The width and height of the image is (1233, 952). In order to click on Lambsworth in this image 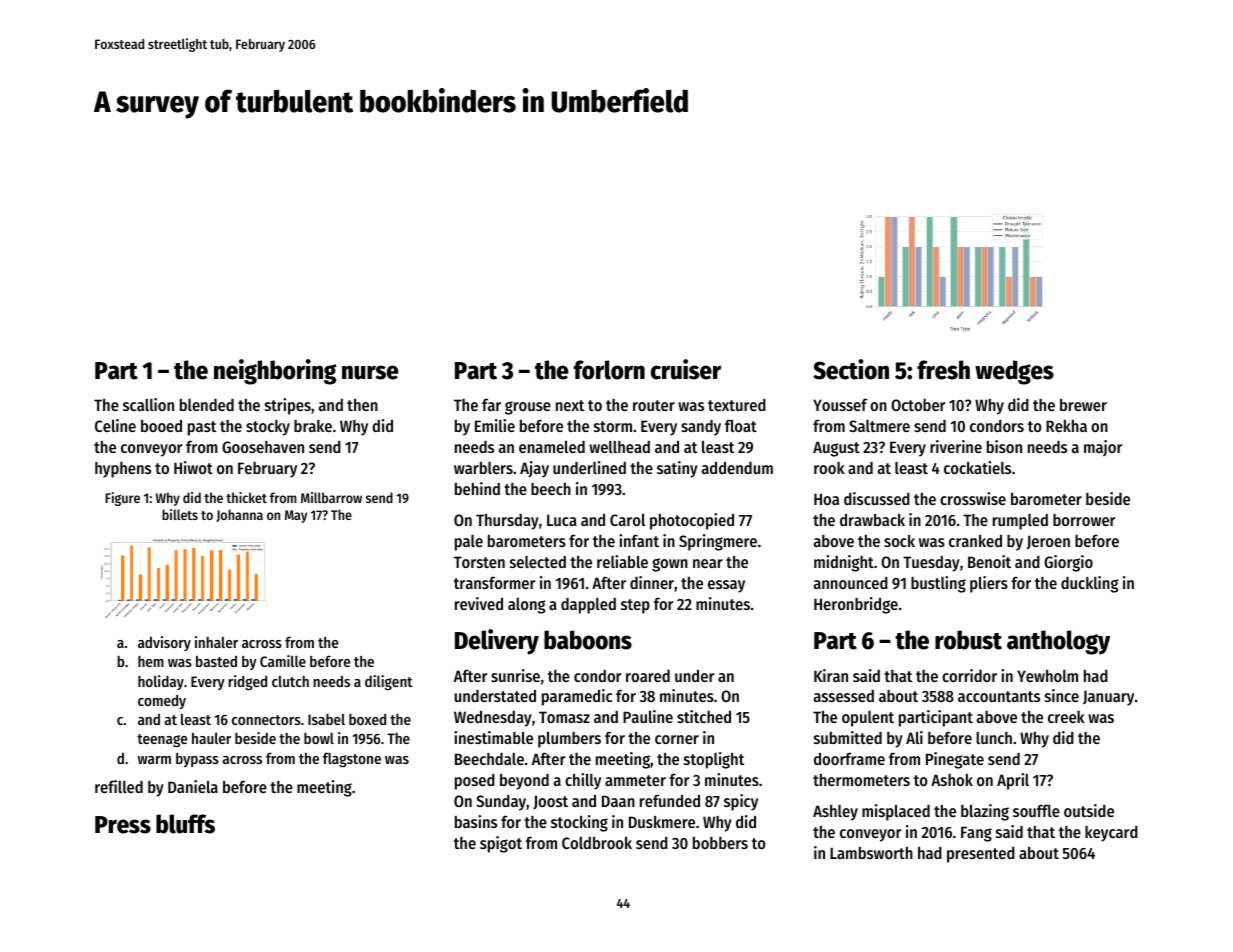, I will do `click(871, 853)`.
